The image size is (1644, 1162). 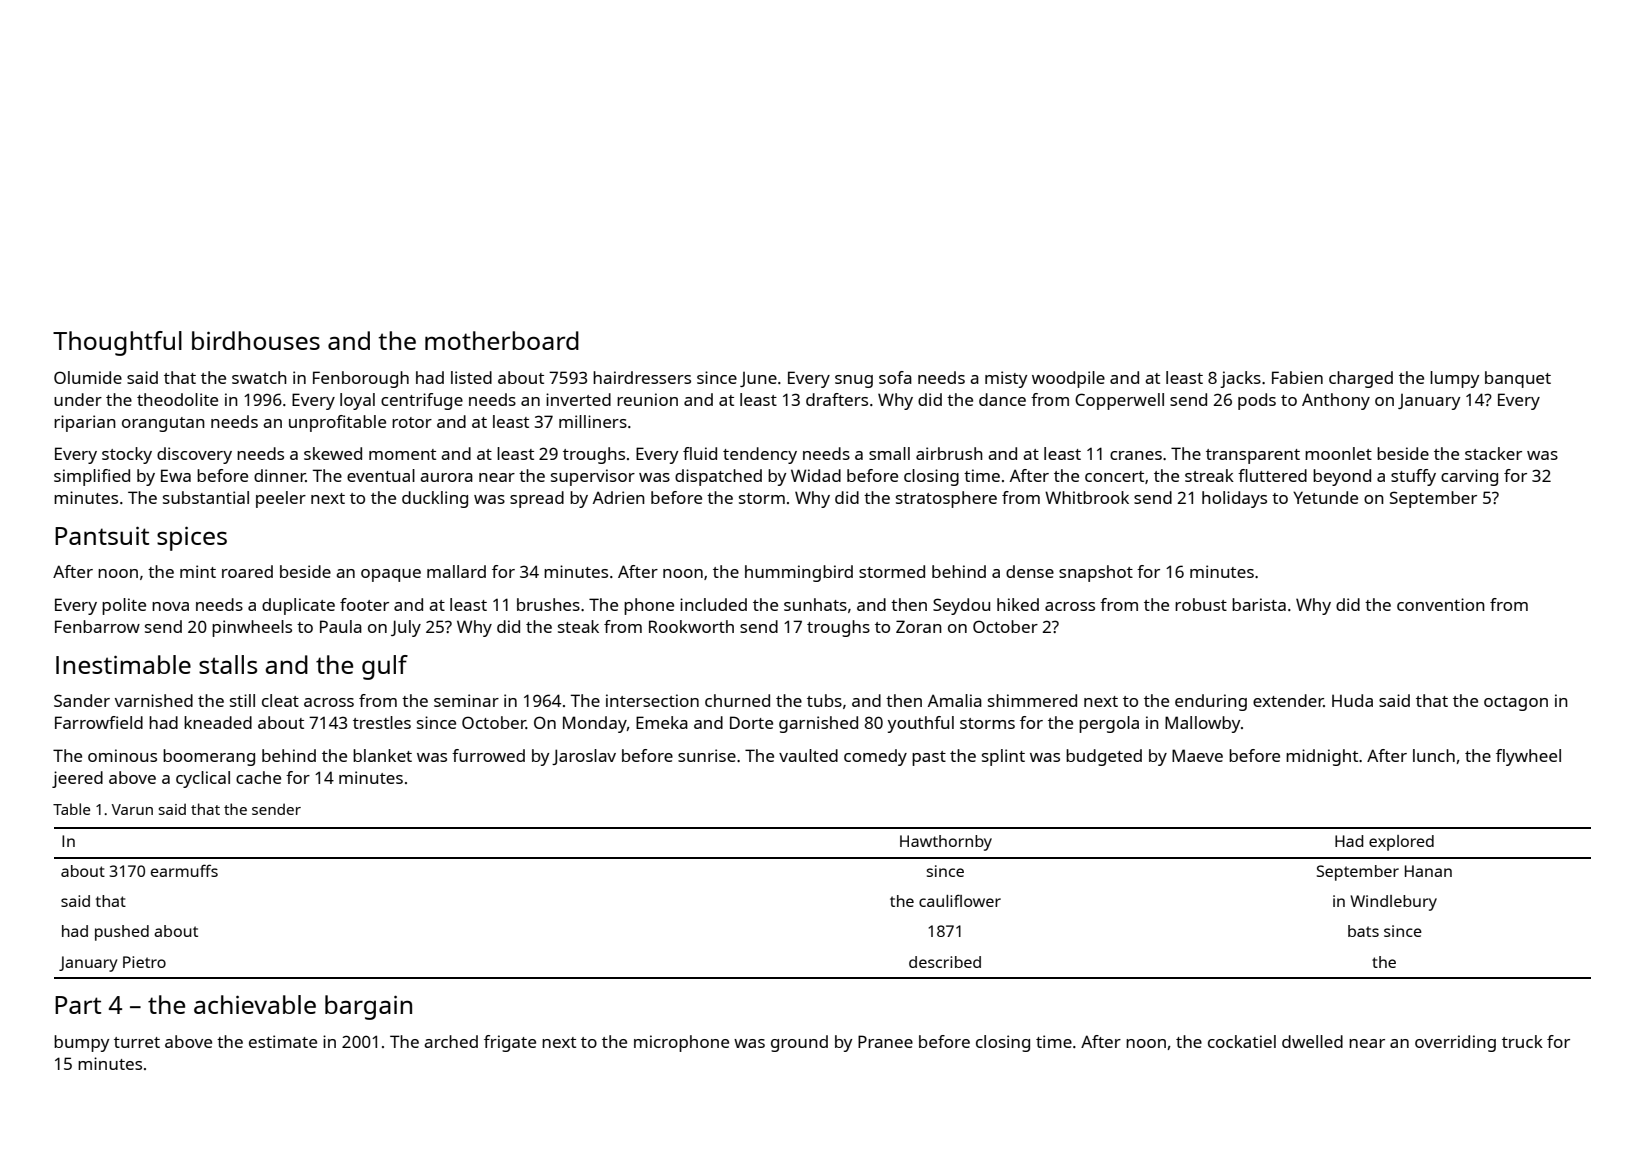 What do you see at coordinates (198, 571) in the page?
I see `mint` at bounding box center [198, 571].
